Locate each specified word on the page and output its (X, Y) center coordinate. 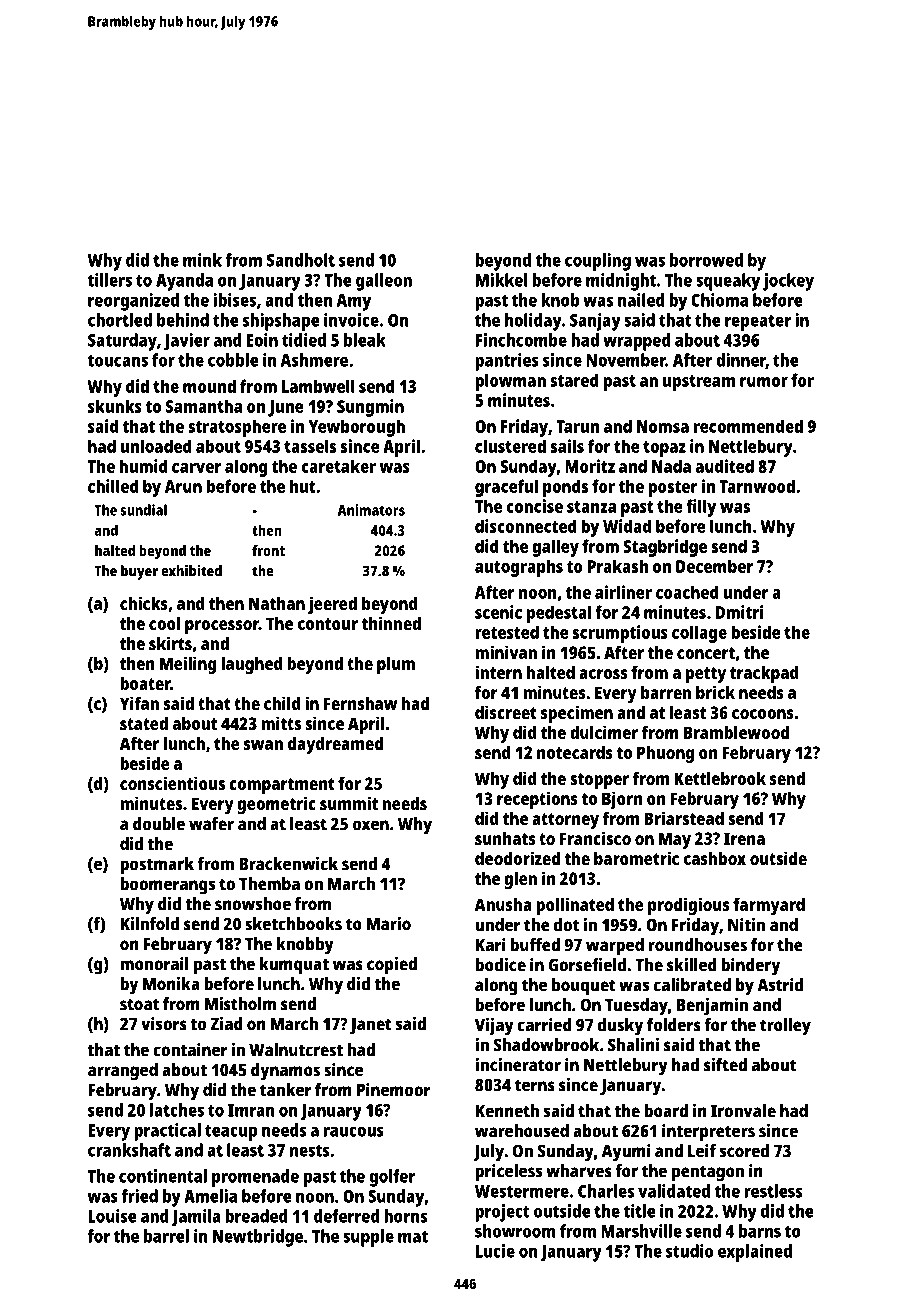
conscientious (172, 783)
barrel (166, 1236)
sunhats (505, 838)
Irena (744, 838)
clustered (510, 446)
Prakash (618, 566)
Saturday (122, 342)
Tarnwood (757, 486)
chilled (113, 486)
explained (755, 1253)
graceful (506, 488)
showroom (515, 1231)
